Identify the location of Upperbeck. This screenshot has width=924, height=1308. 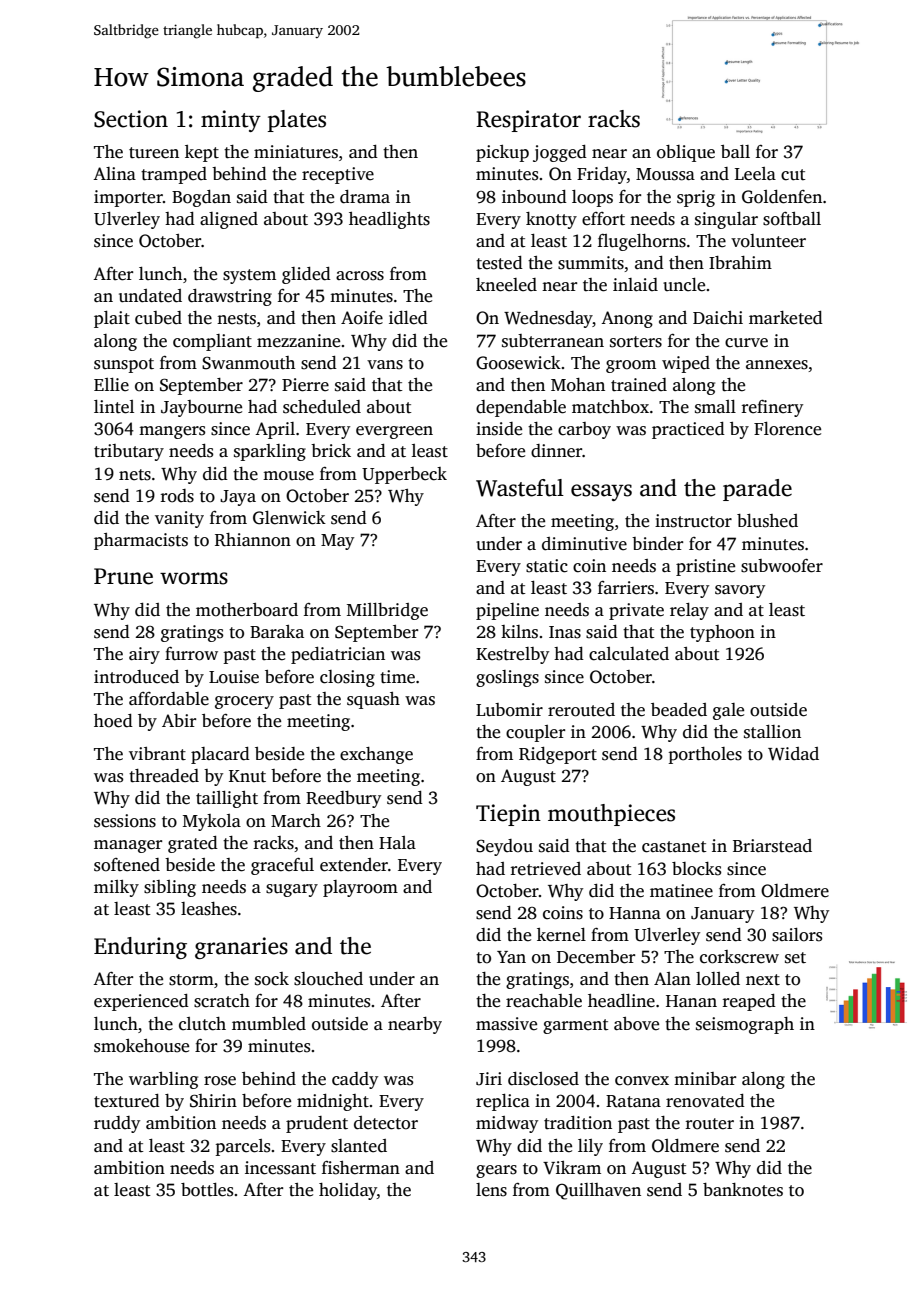
(404, 475).
